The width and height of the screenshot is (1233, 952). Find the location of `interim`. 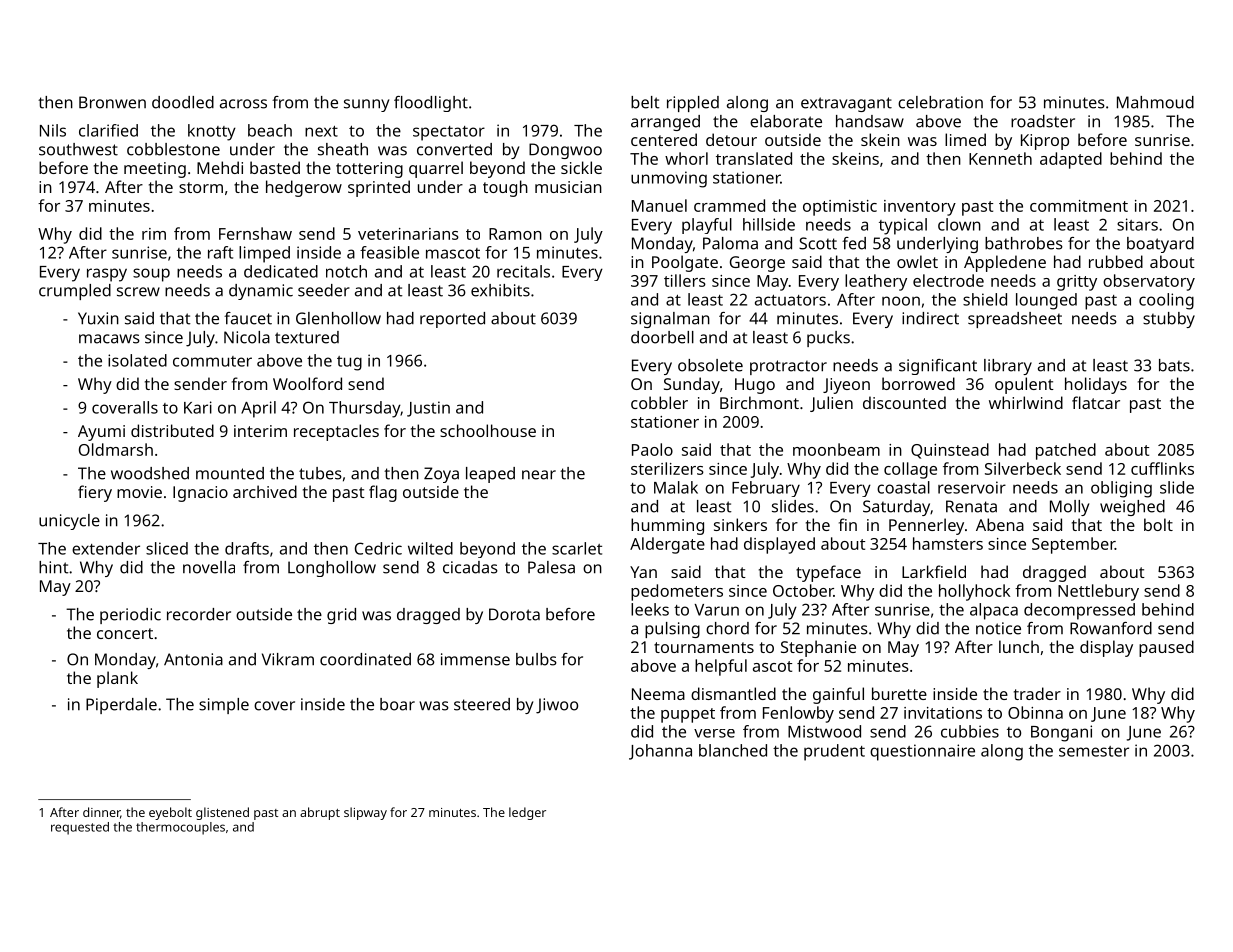

interim is located at coordinates (260, 431).
